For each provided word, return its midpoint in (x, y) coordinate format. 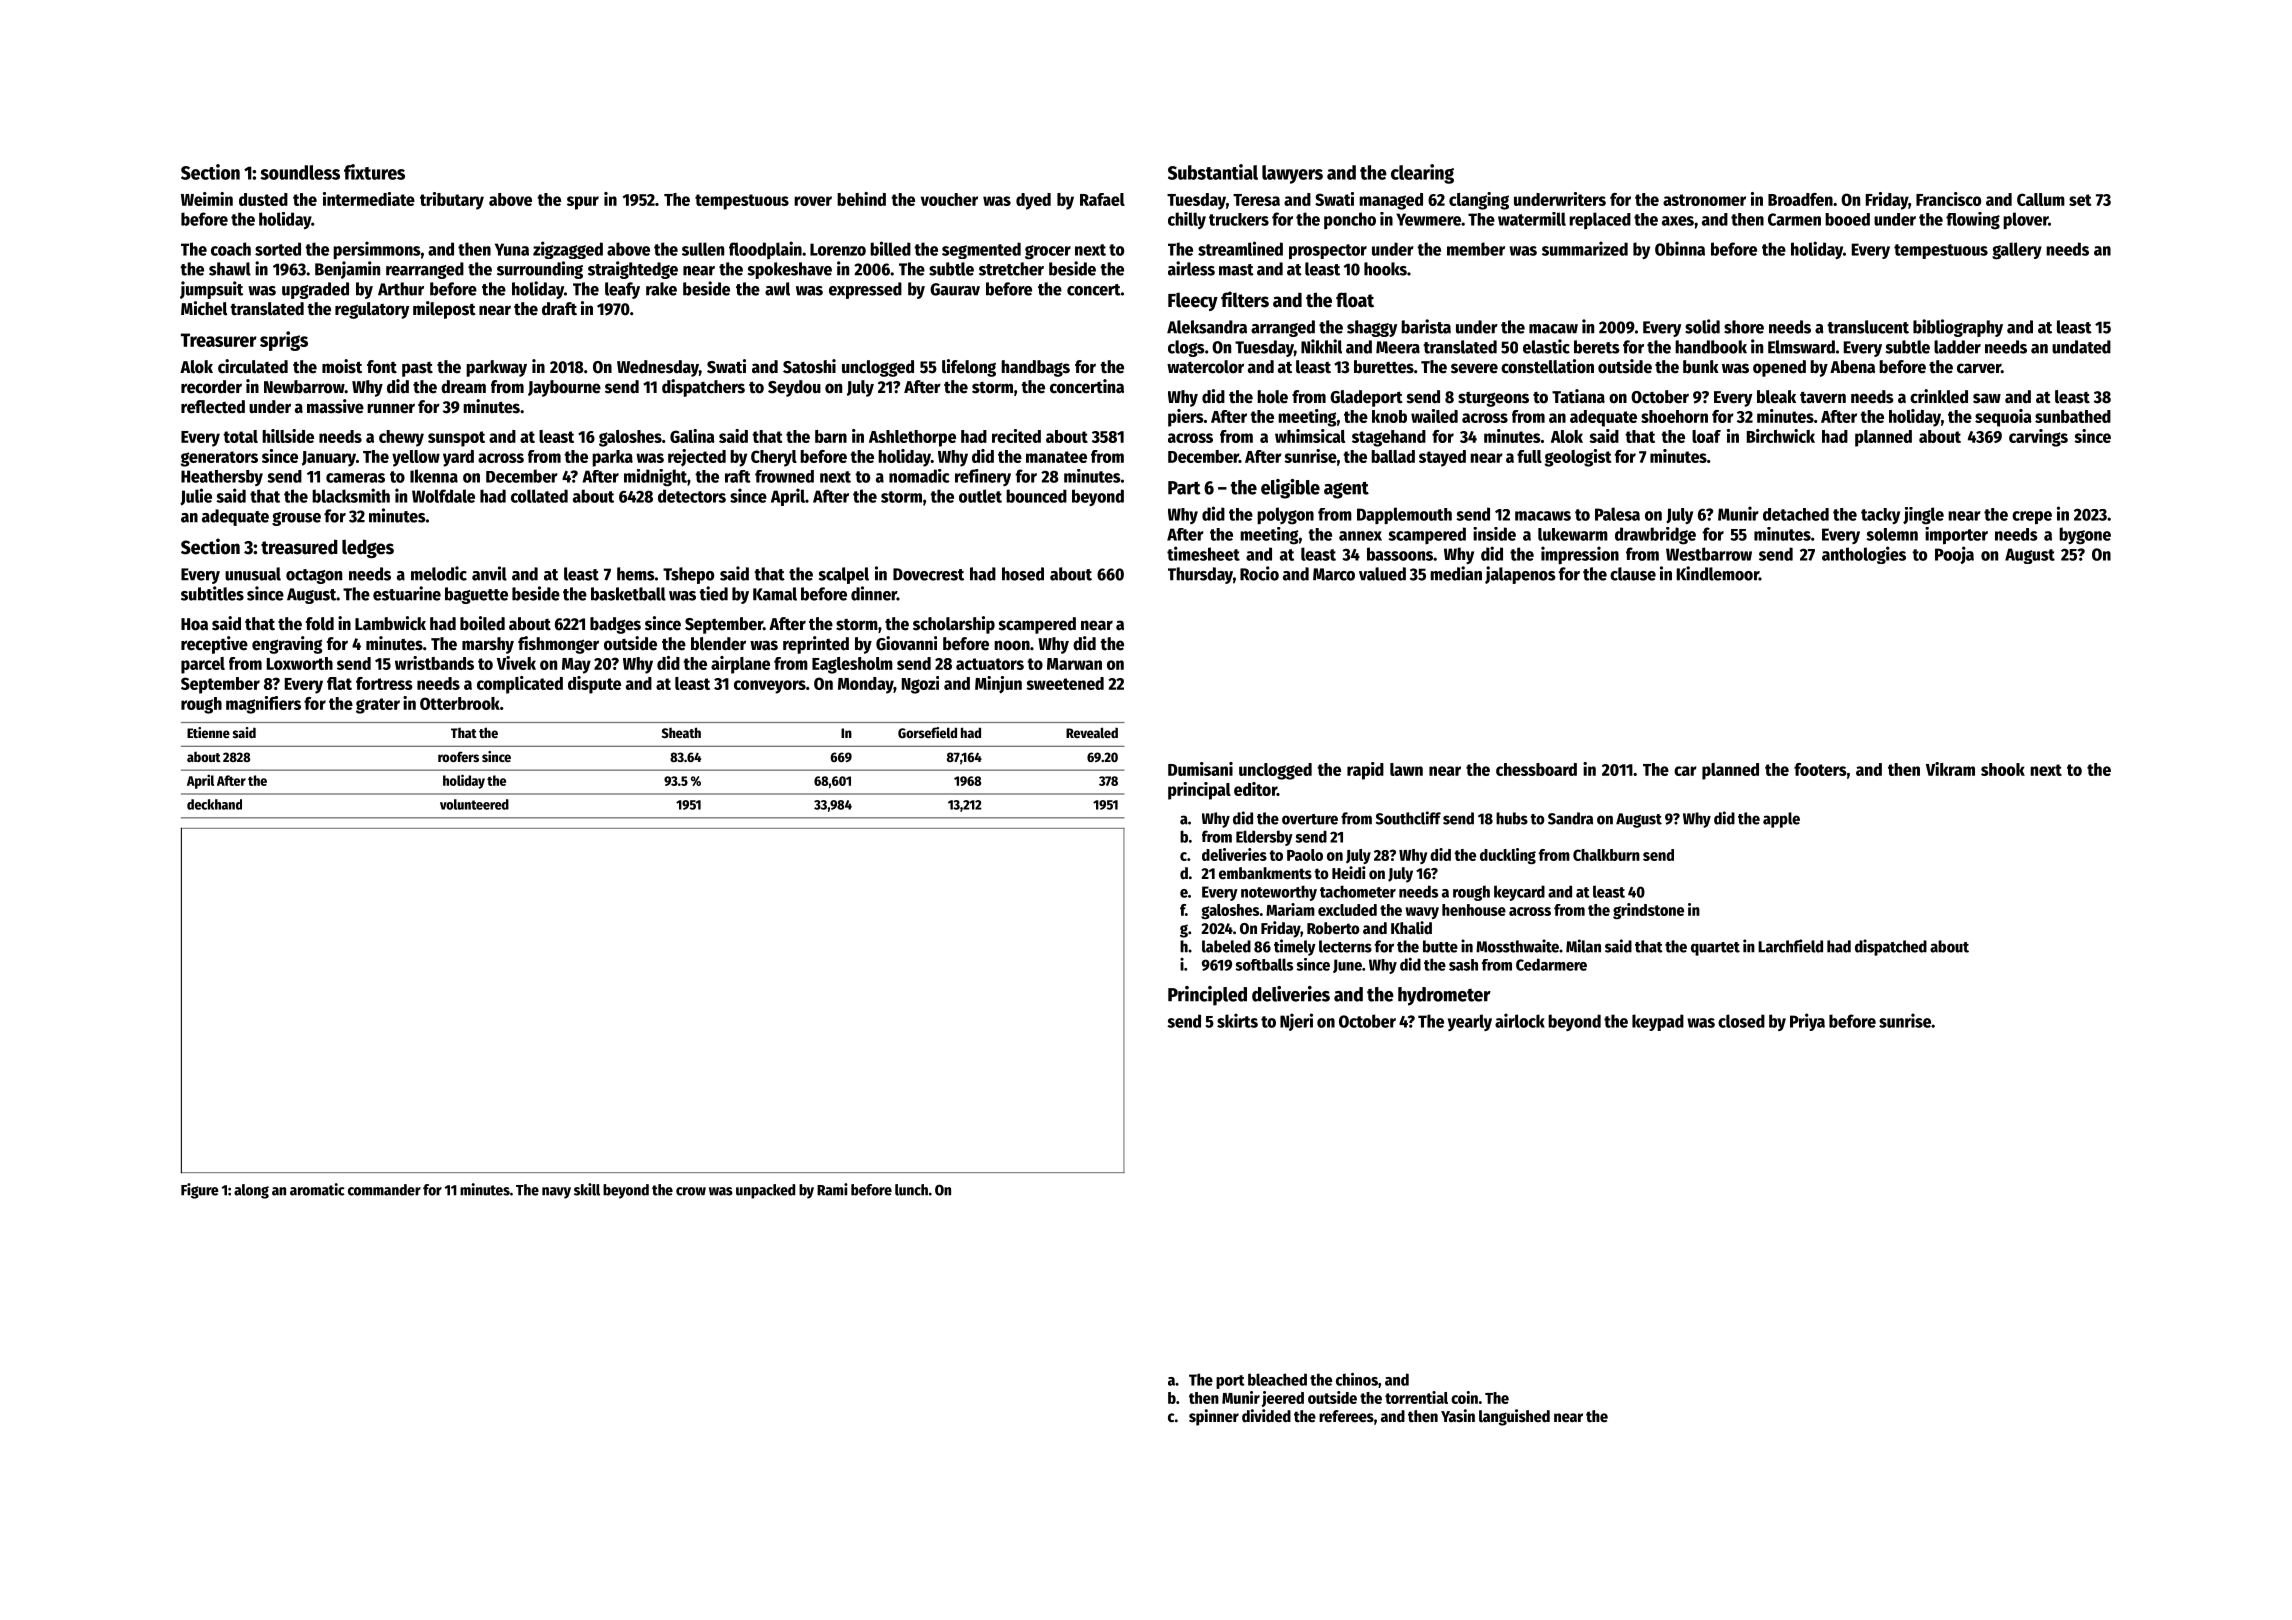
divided (1266, 1416)
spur (583, 203)
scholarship (954, 625)
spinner (1214, 1417)
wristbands (434, 663)
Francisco (1948, 199)
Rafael (1102, 199)
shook (2003, 769)
